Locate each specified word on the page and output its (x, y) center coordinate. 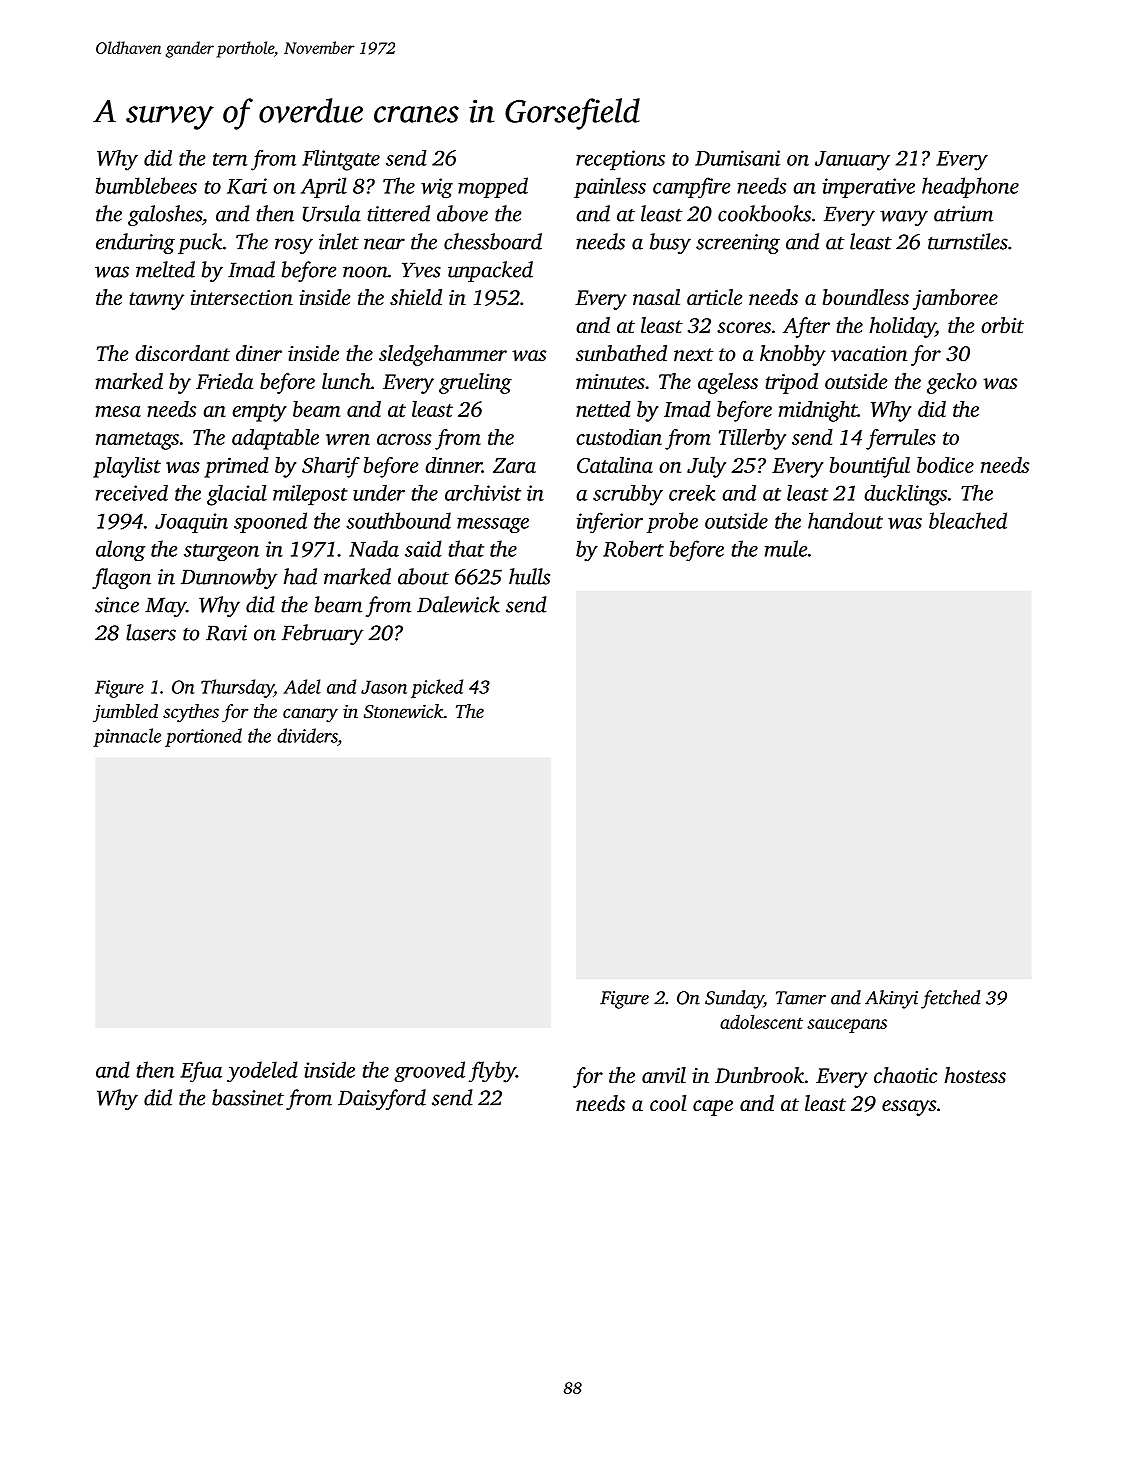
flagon (121, 578)
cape (713, 1108)
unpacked (490, 271)
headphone (970, 187)
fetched (950, 999)
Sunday (734, 999)
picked (437, 688)
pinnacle (127, 737)
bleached (968, 520)
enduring (135, 243)
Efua (201, 1071)
